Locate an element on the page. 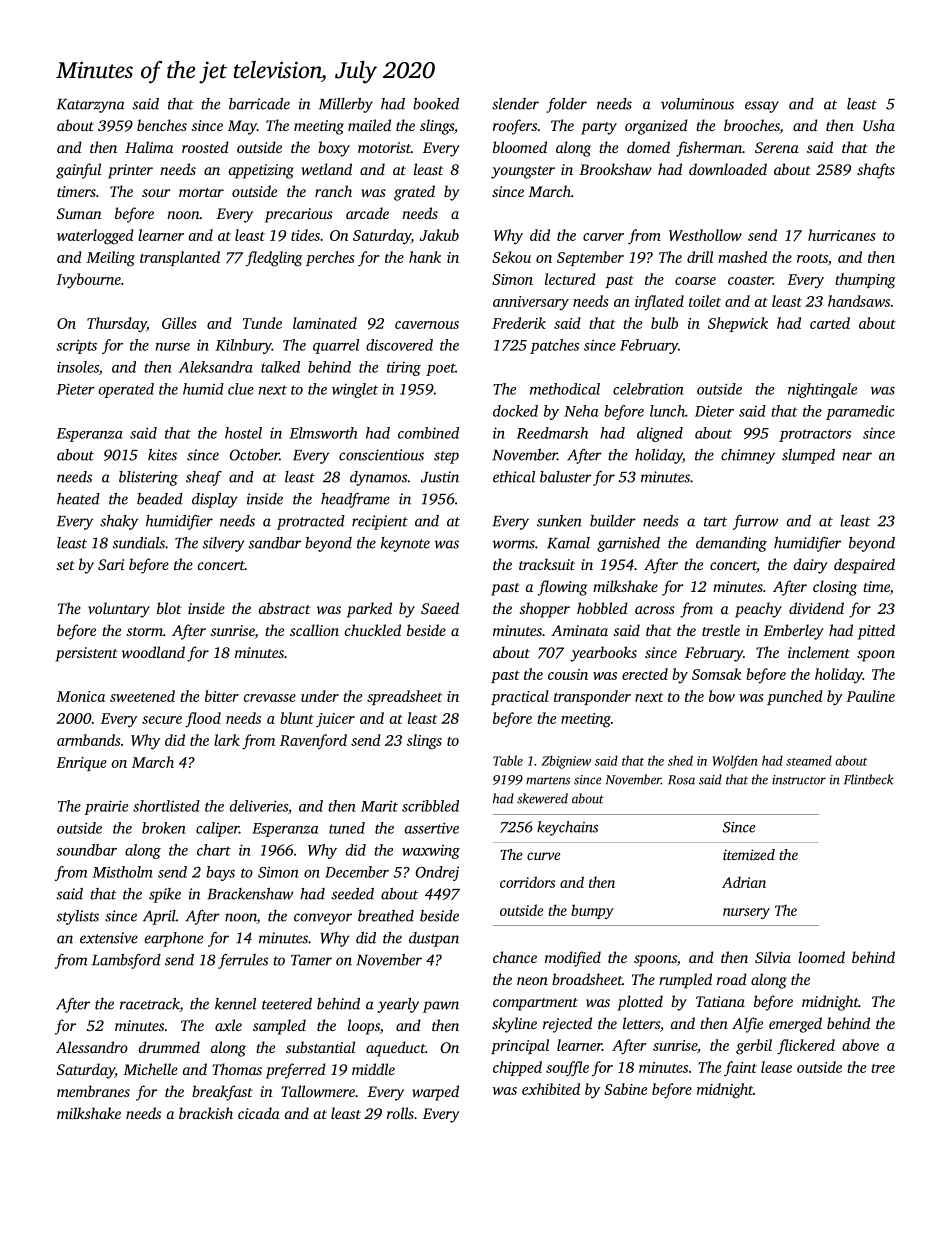 The height and width of the document is (1233, 952). flowing is located at coordinates (562, 588).
